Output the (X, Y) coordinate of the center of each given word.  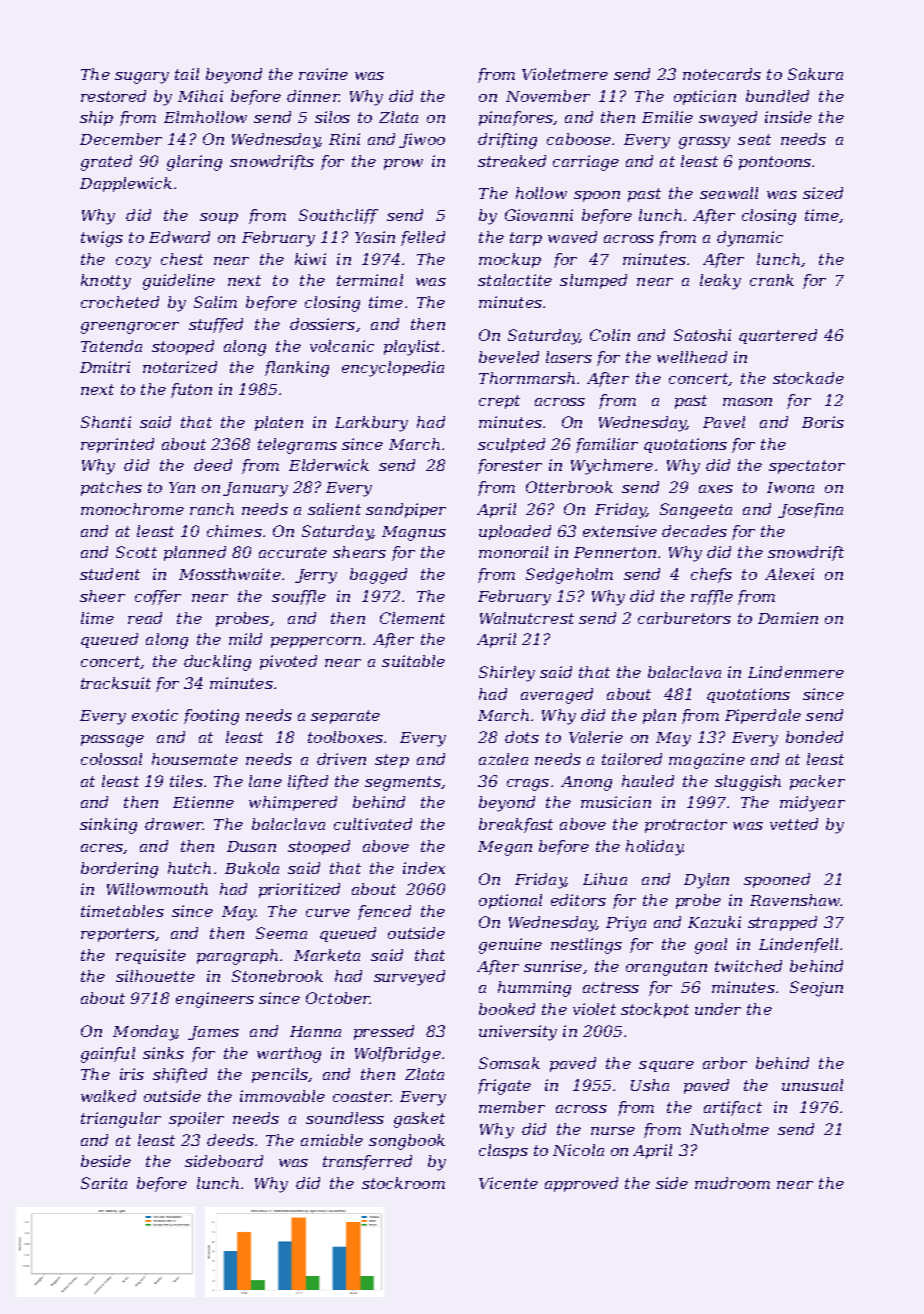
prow (403, 164)
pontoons (775, 163)
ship (96, 118)
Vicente (508, 1183)
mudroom (732, 1183)
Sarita (104, 1183)
